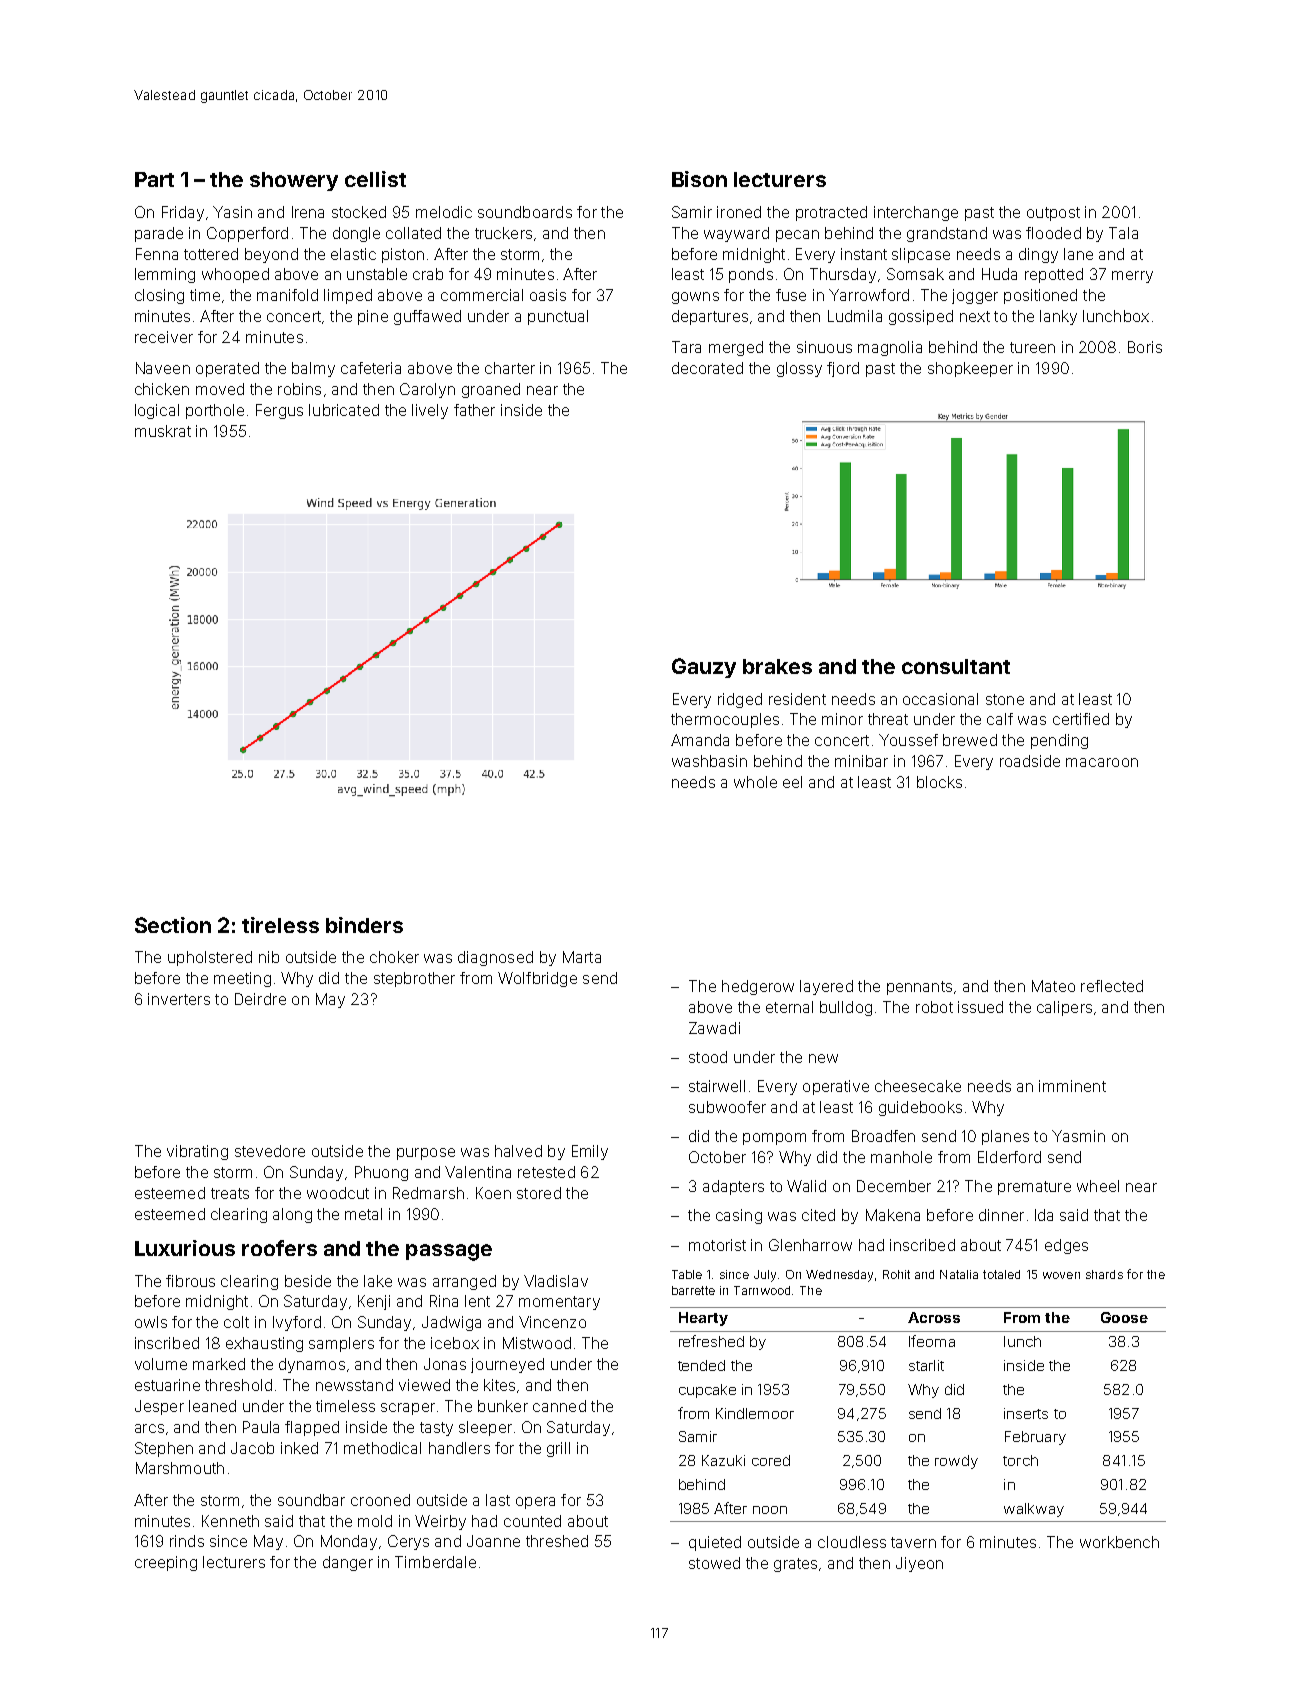 This screenshot has height=1682, width=1300. Describe the element at coordinates (1098, 1186) in the screenshot. I see `wheel` at that location.
